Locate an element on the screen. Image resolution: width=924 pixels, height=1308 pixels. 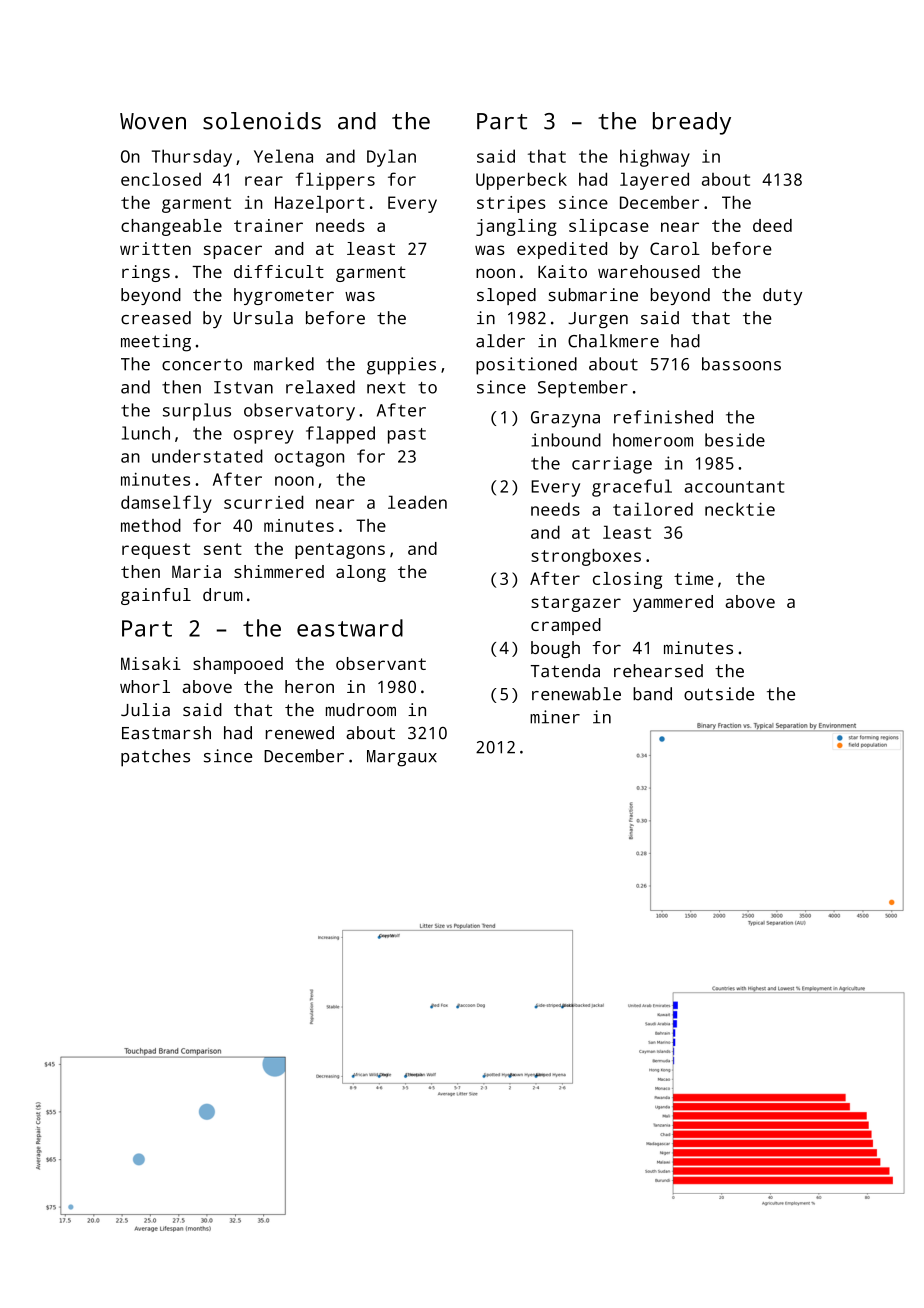
inbound is located at coordinates (566, 440).
